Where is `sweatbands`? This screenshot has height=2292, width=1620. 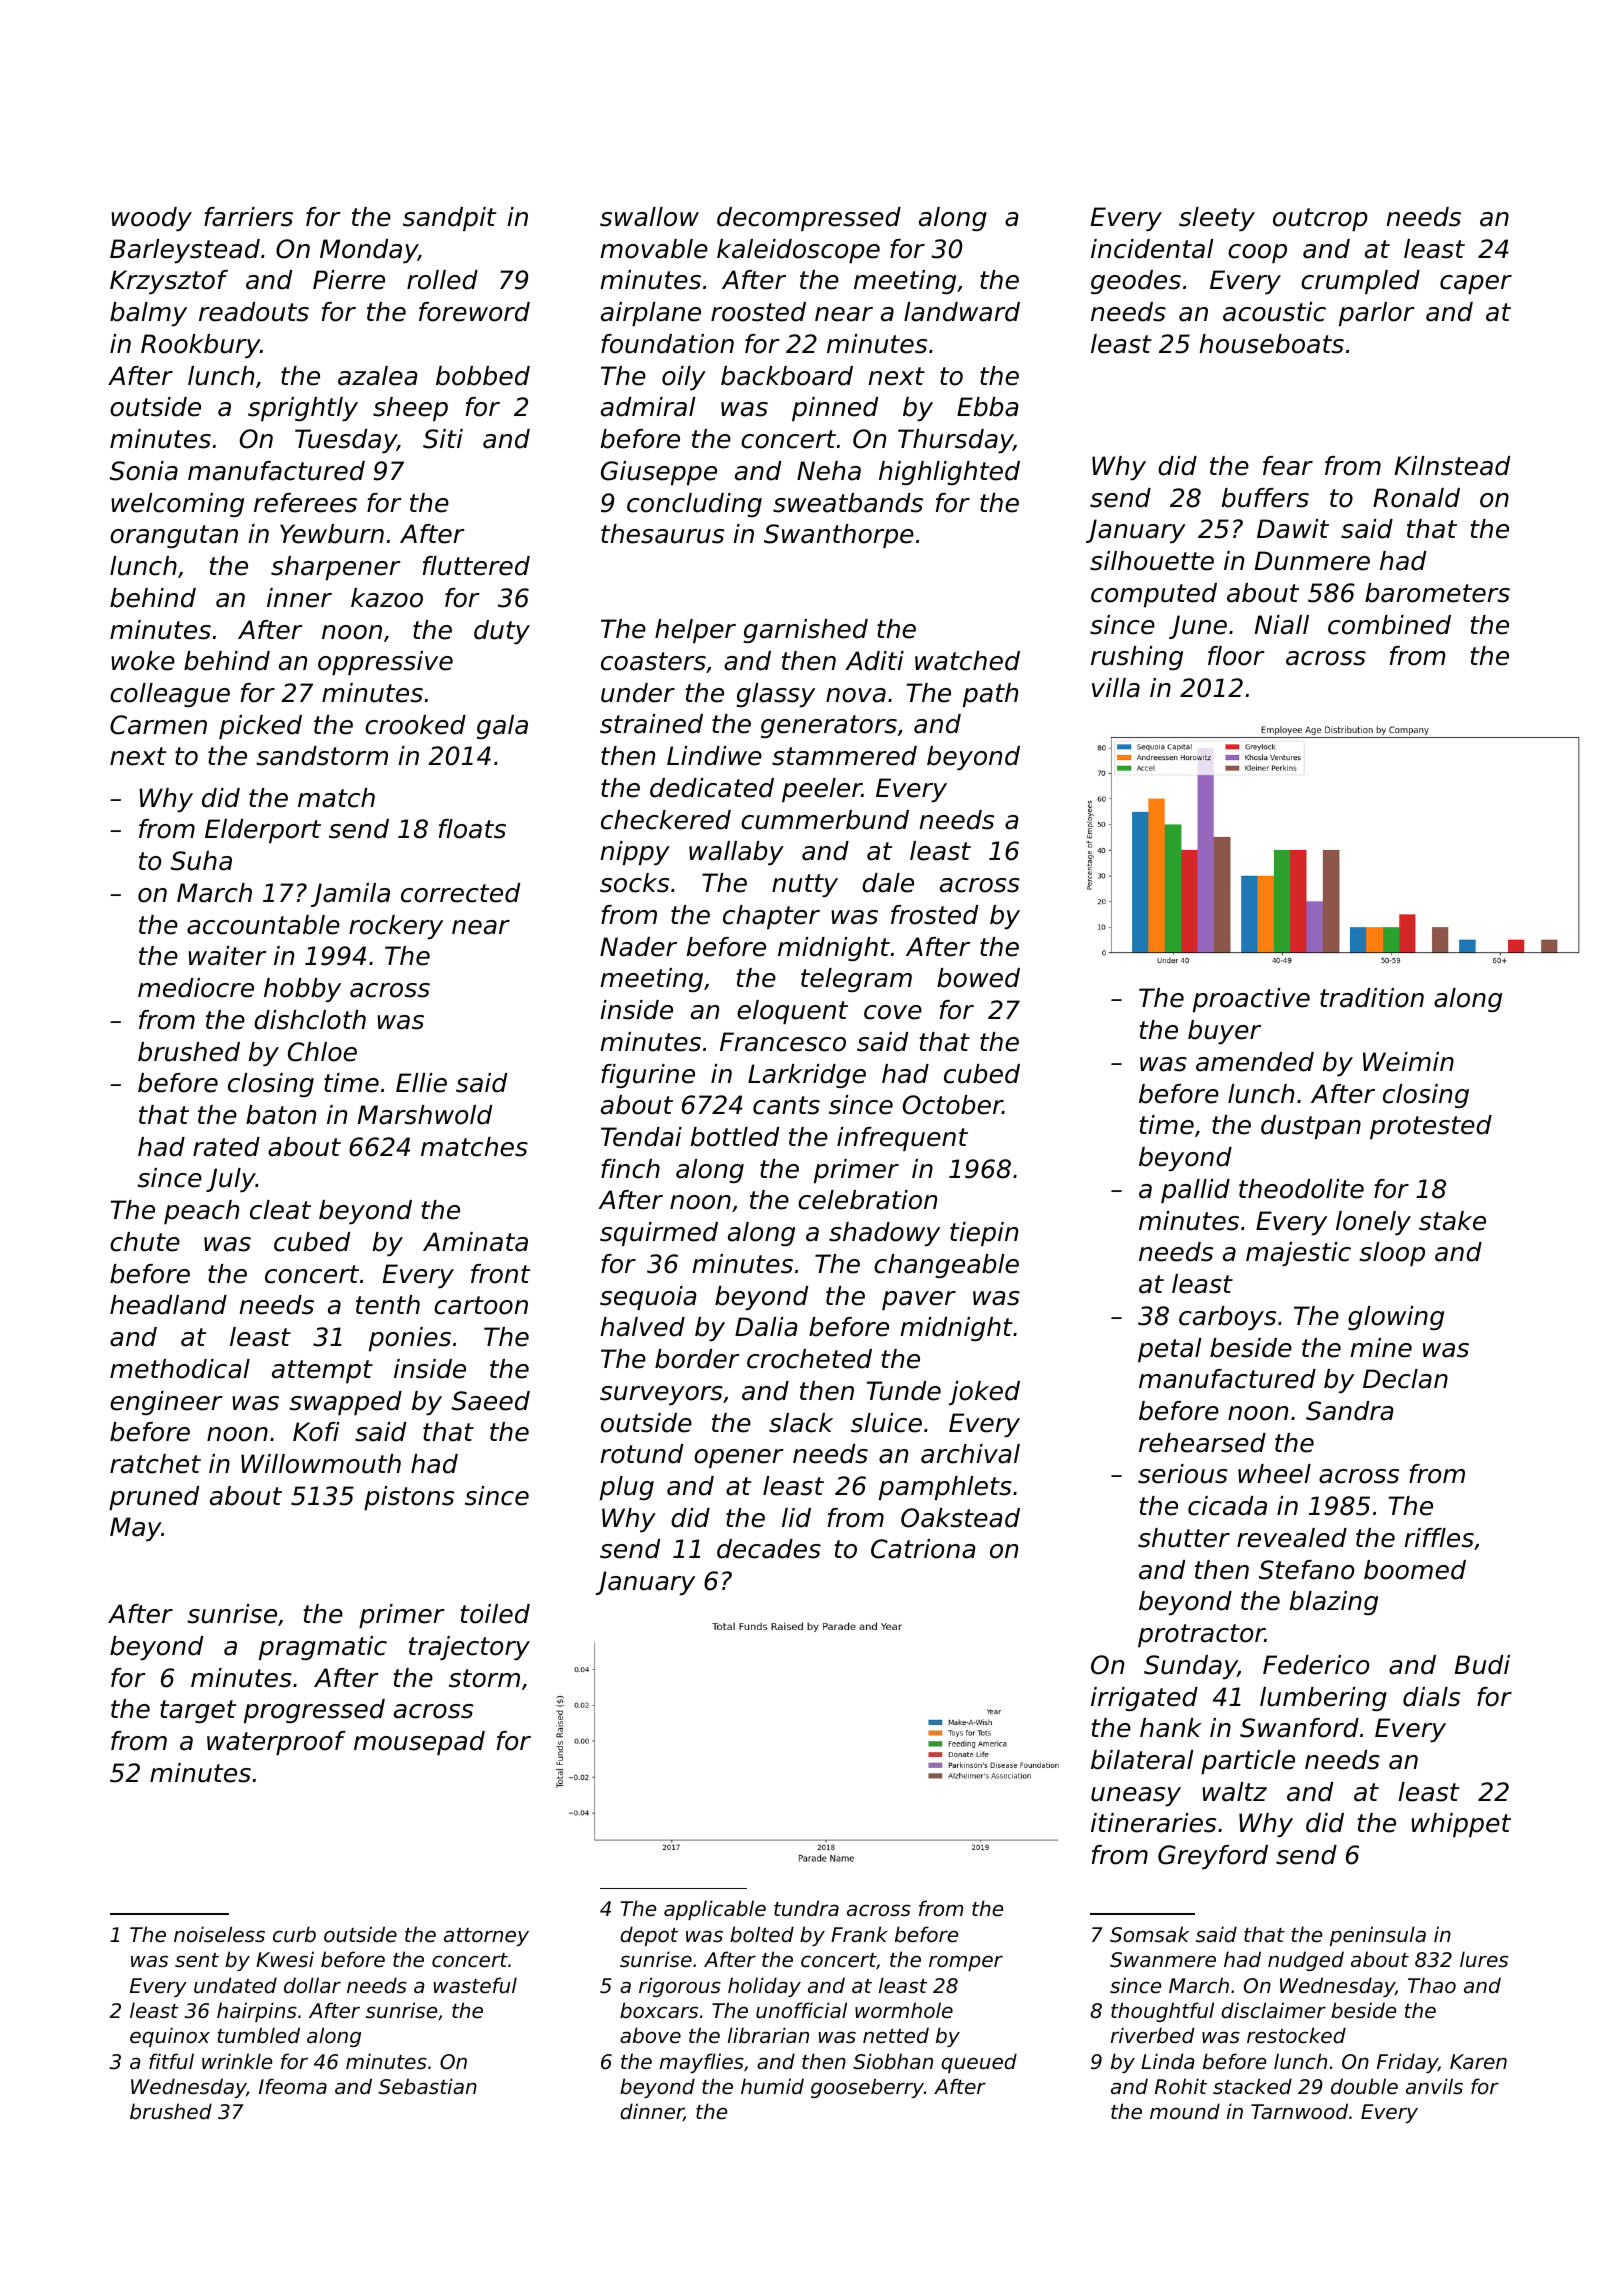
sweatbands is located at coordinates (848, 503).
